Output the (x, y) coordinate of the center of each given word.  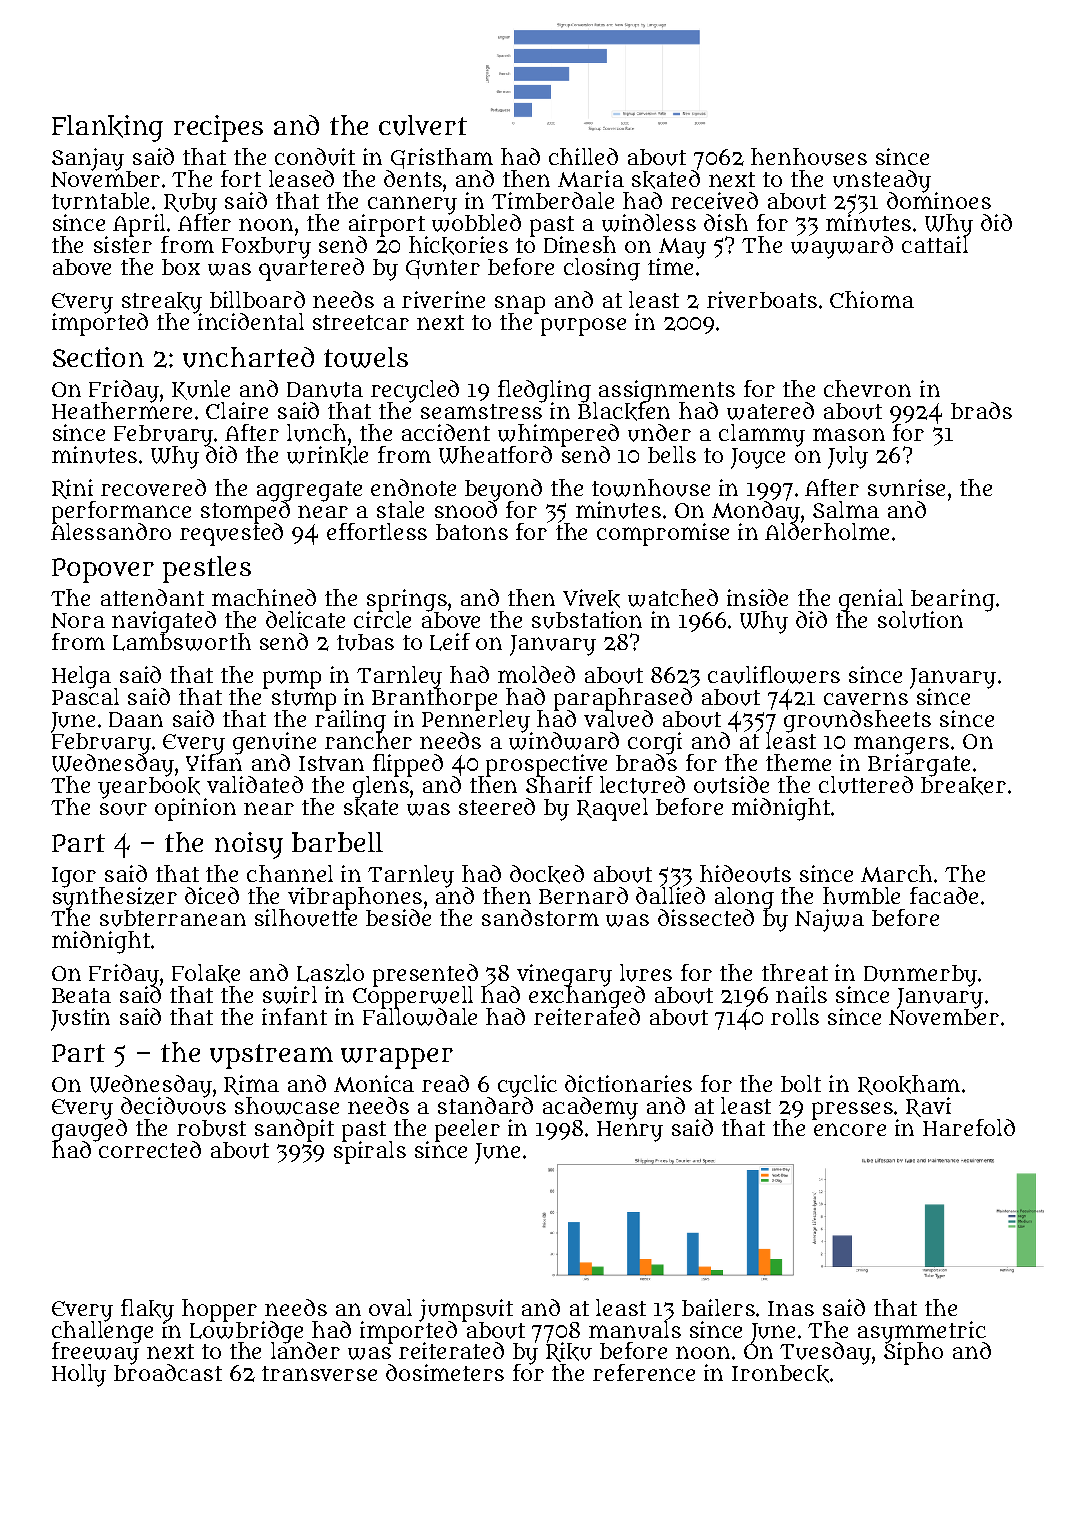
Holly (79, 1375)
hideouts (745, 874)
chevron (867, 388)
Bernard (583, 895)
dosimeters (445, 1372)
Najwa (829, 920)
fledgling (544, 391)
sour (123, 809)
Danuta (325, 390)
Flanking (107, 128)
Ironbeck (780, 1374)
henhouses (809, 157)
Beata (81, 995)
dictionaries (628, 1083)
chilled (583, 156)
